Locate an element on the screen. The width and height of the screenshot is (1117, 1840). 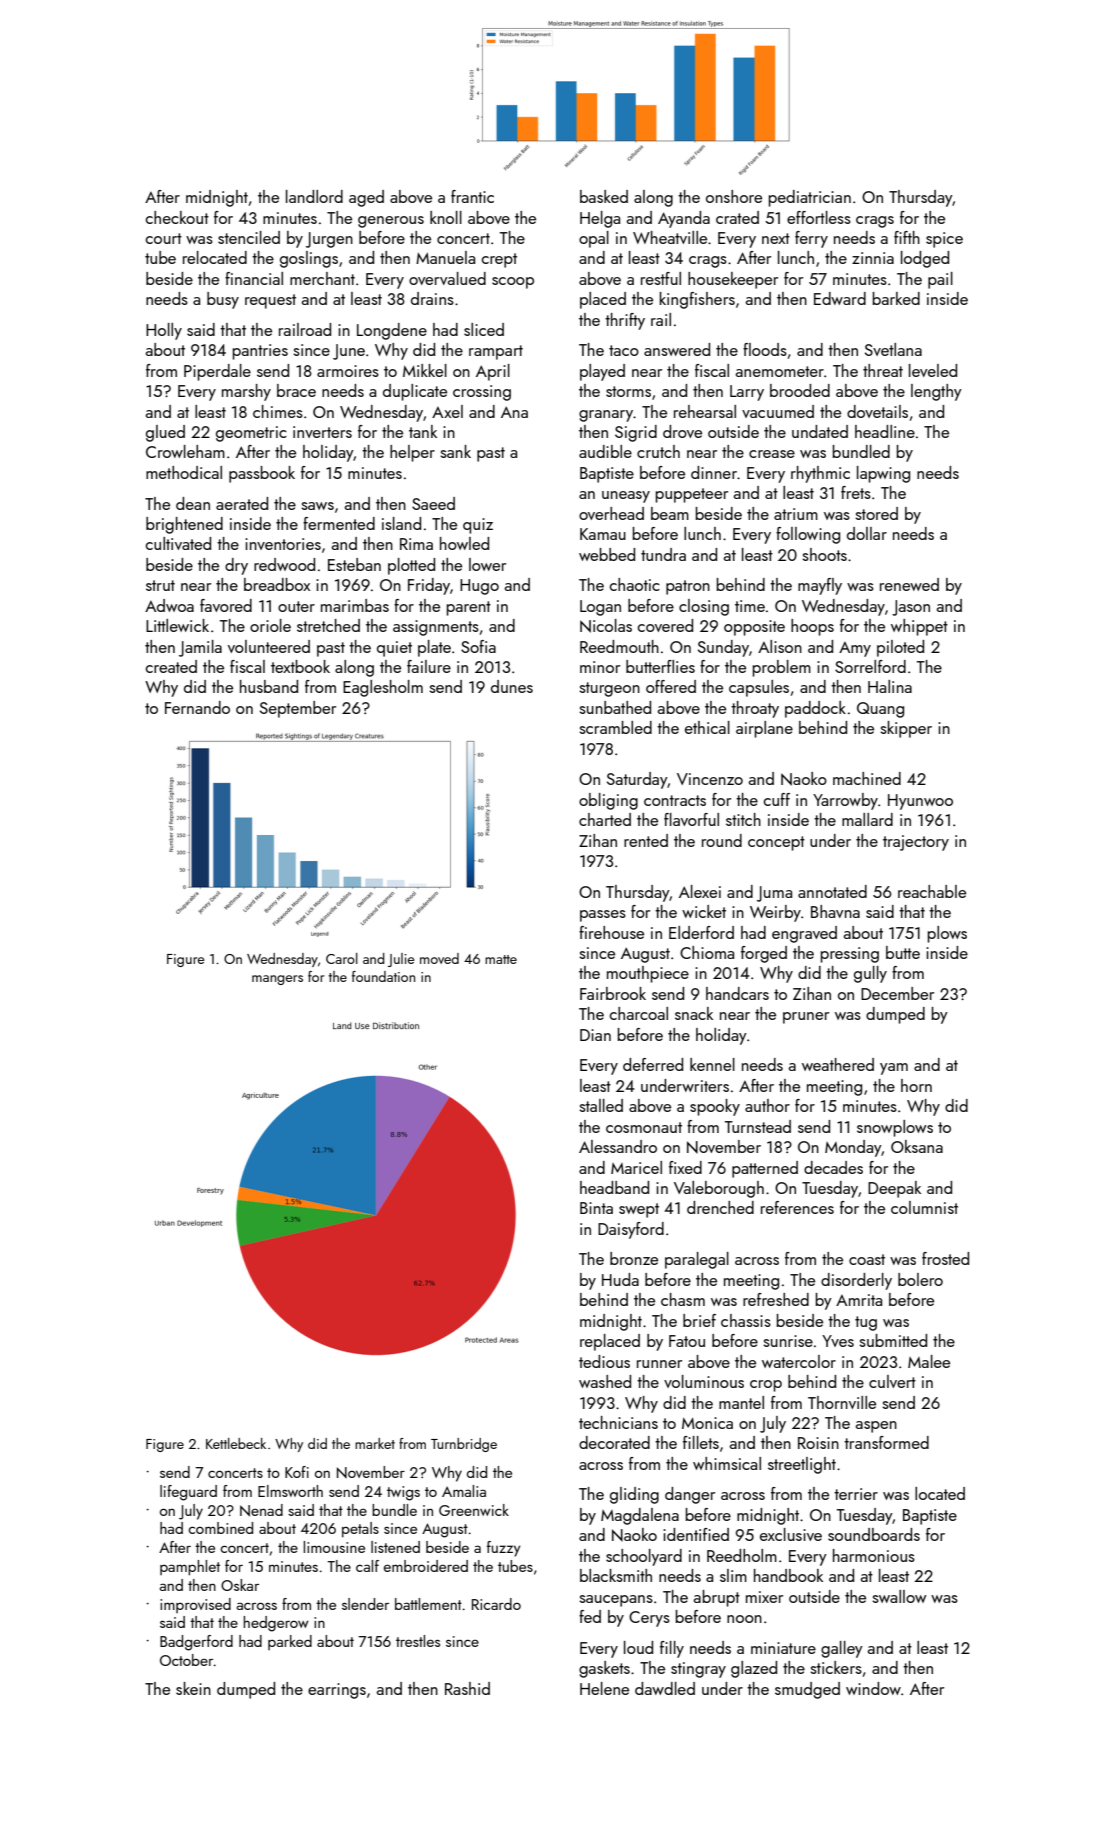
earrings is located at coordinates (337, 1691).
